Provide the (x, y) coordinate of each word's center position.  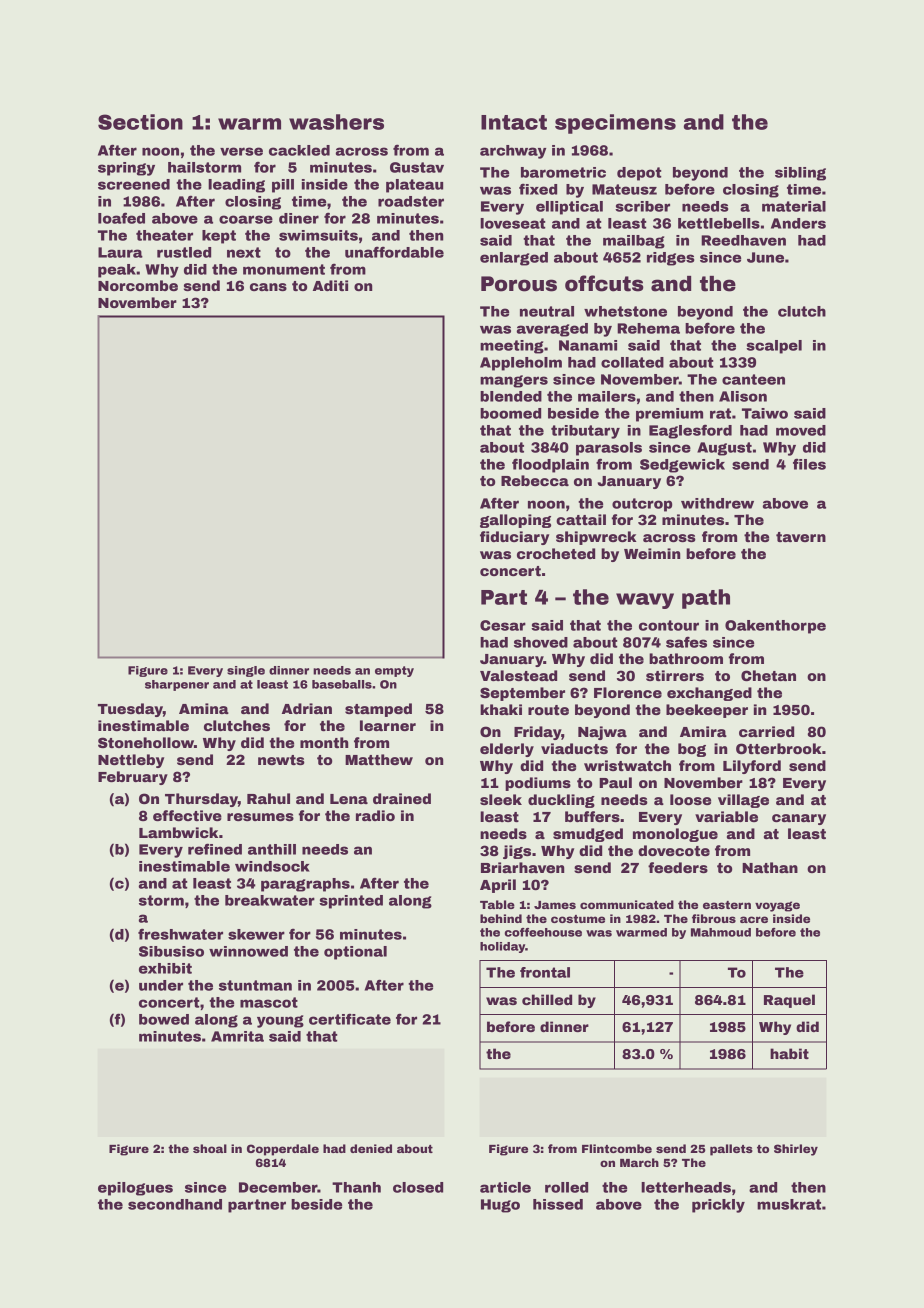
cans (268, 287)
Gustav (417, 167)
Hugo (500, 1206)
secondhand (175, 1204)
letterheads (686, 1187)
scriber (642, 206)
